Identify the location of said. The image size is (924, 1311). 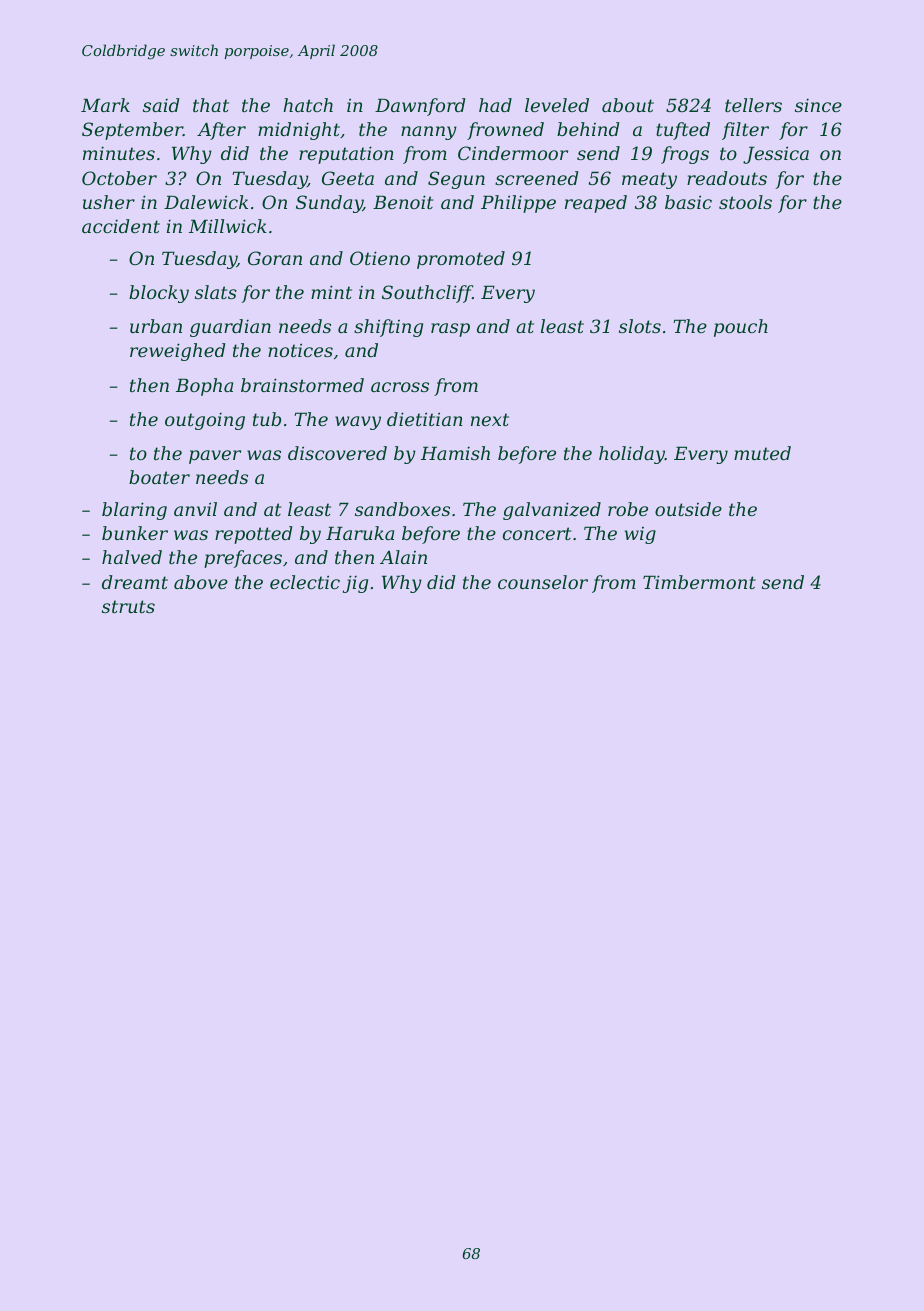
(161, 105).
